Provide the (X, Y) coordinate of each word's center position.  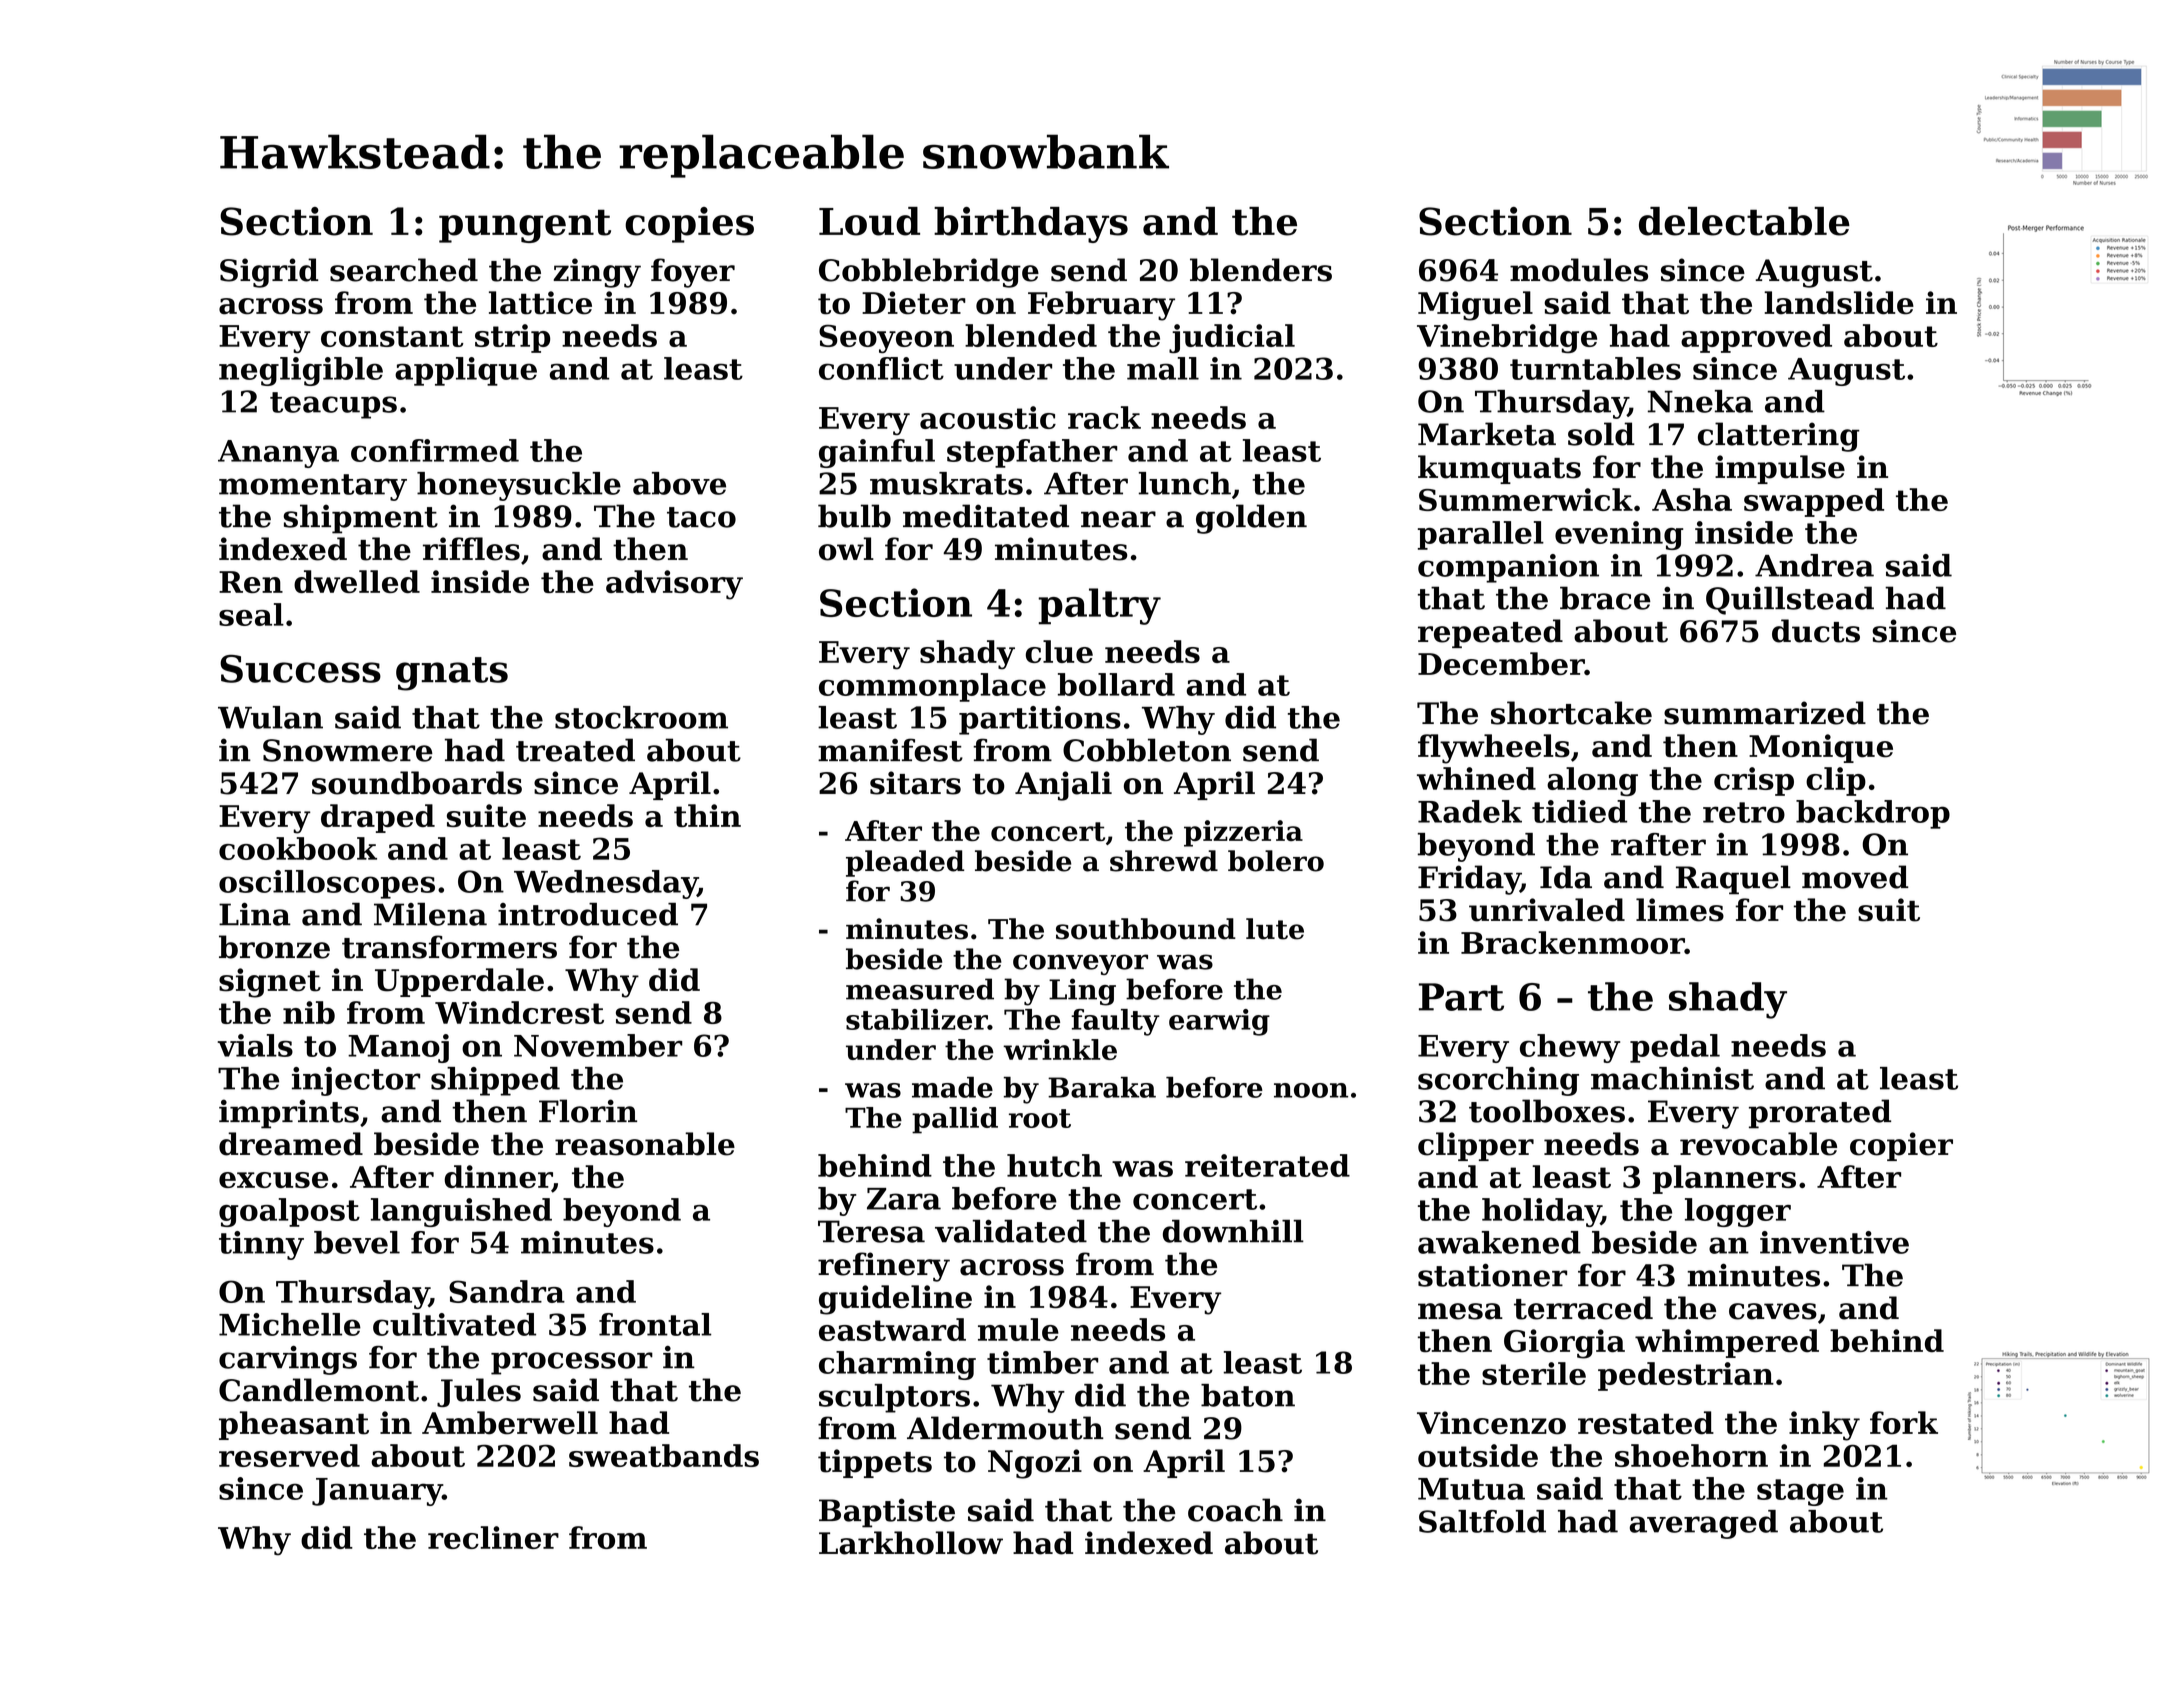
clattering (1779, 437)
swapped (1814, 502)
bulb (854, 516)
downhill (1233, 1231)
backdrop (1873, 814)
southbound (1146, 929)
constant (392, 336)
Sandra (507, 1291)
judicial (1232, 338)
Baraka (1102, 1087)
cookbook (298, 848)
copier (1901, 1146)
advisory (674, 585)
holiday (1541, 1212)
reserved (289, 1455)
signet (270, 983)
